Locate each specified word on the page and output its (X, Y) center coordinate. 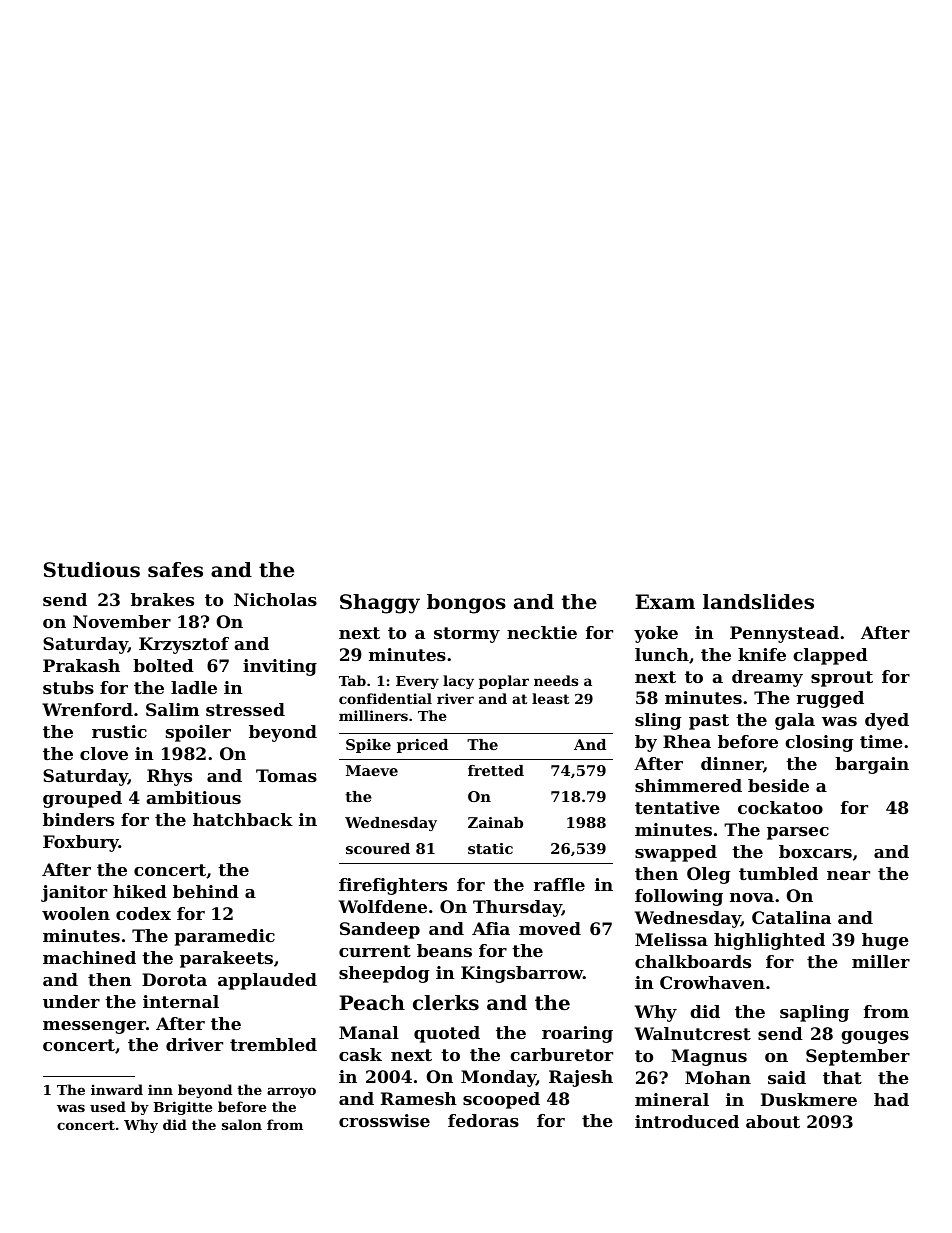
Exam (665, 601)
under (71, 1001)
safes (175, 570)
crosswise (384, 1120)
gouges (875, 1037)
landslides (758, 602)
